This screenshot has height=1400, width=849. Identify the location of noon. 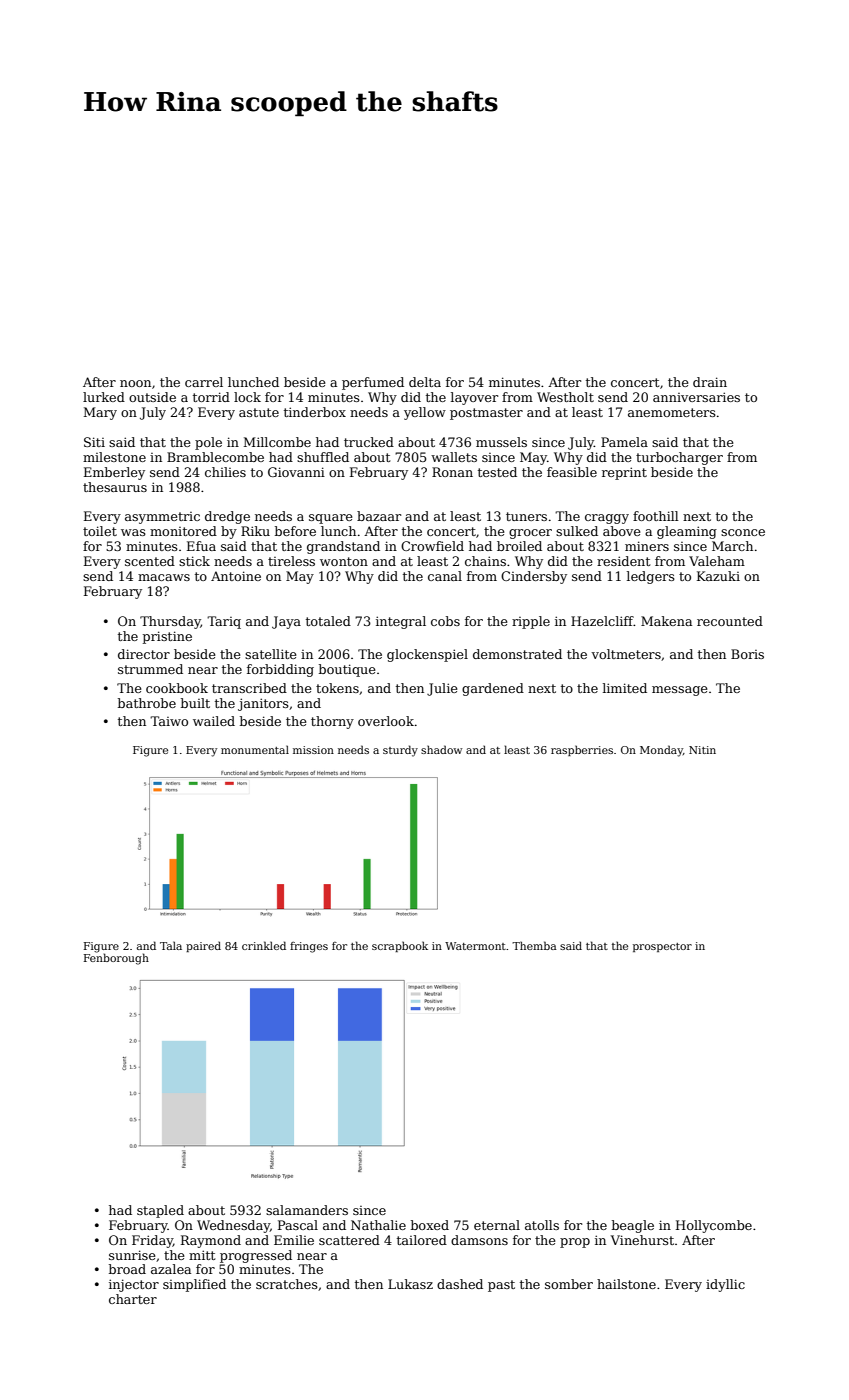
(135, 383).
